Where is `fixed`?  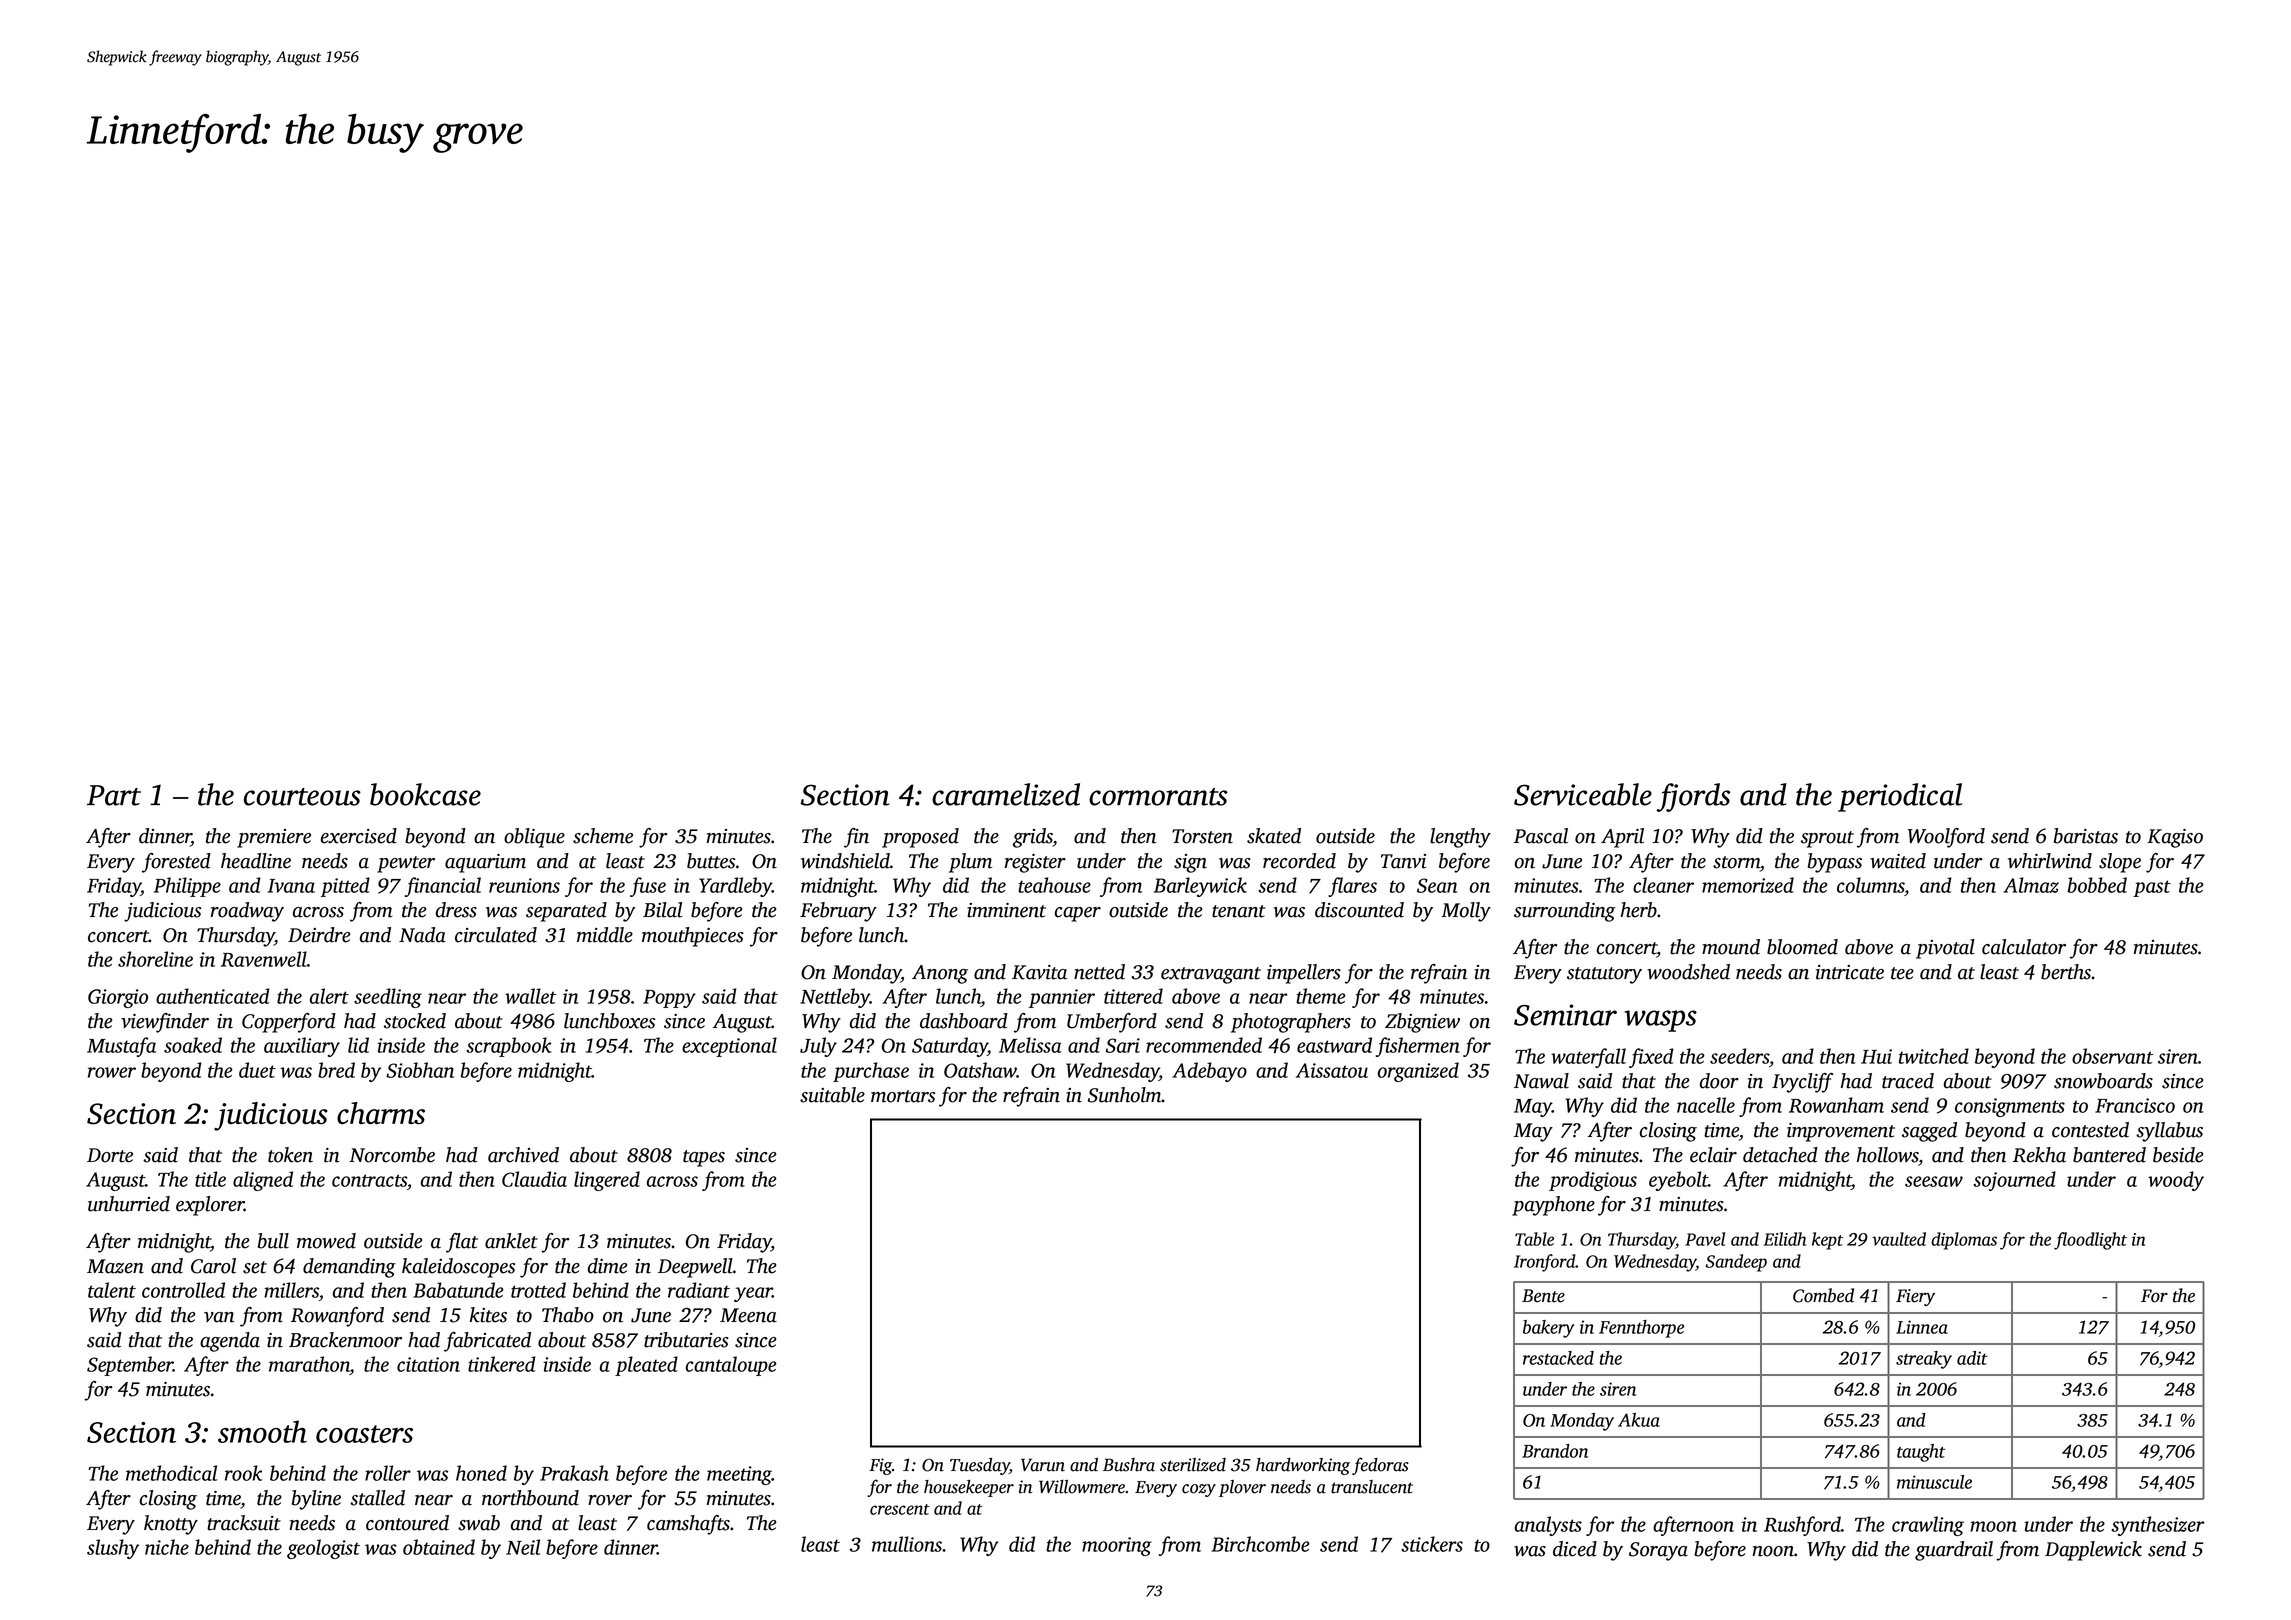 fixed is located at coordinates (1651, 1058).
